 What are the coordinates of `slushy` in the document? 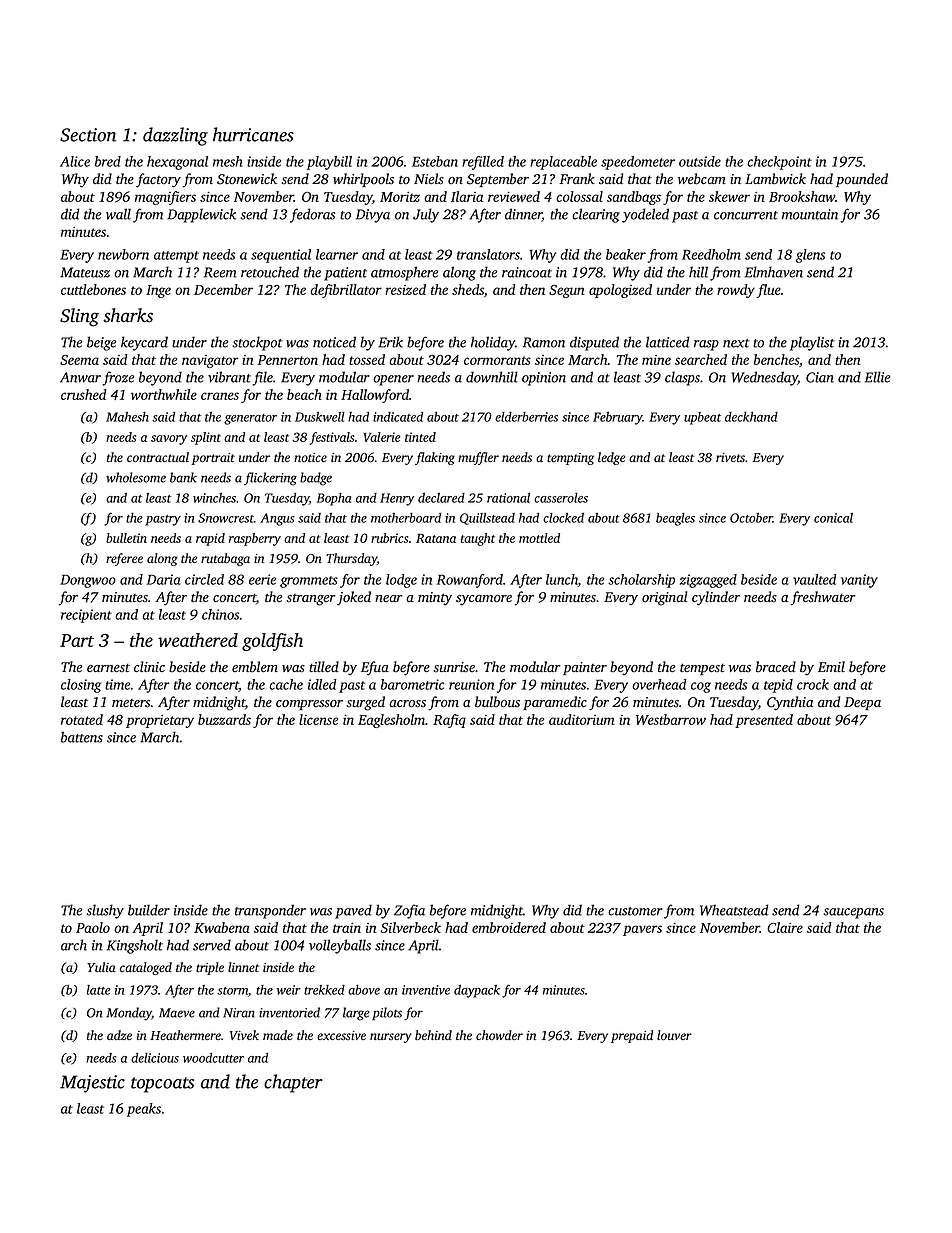 It's located at (105, 911).
